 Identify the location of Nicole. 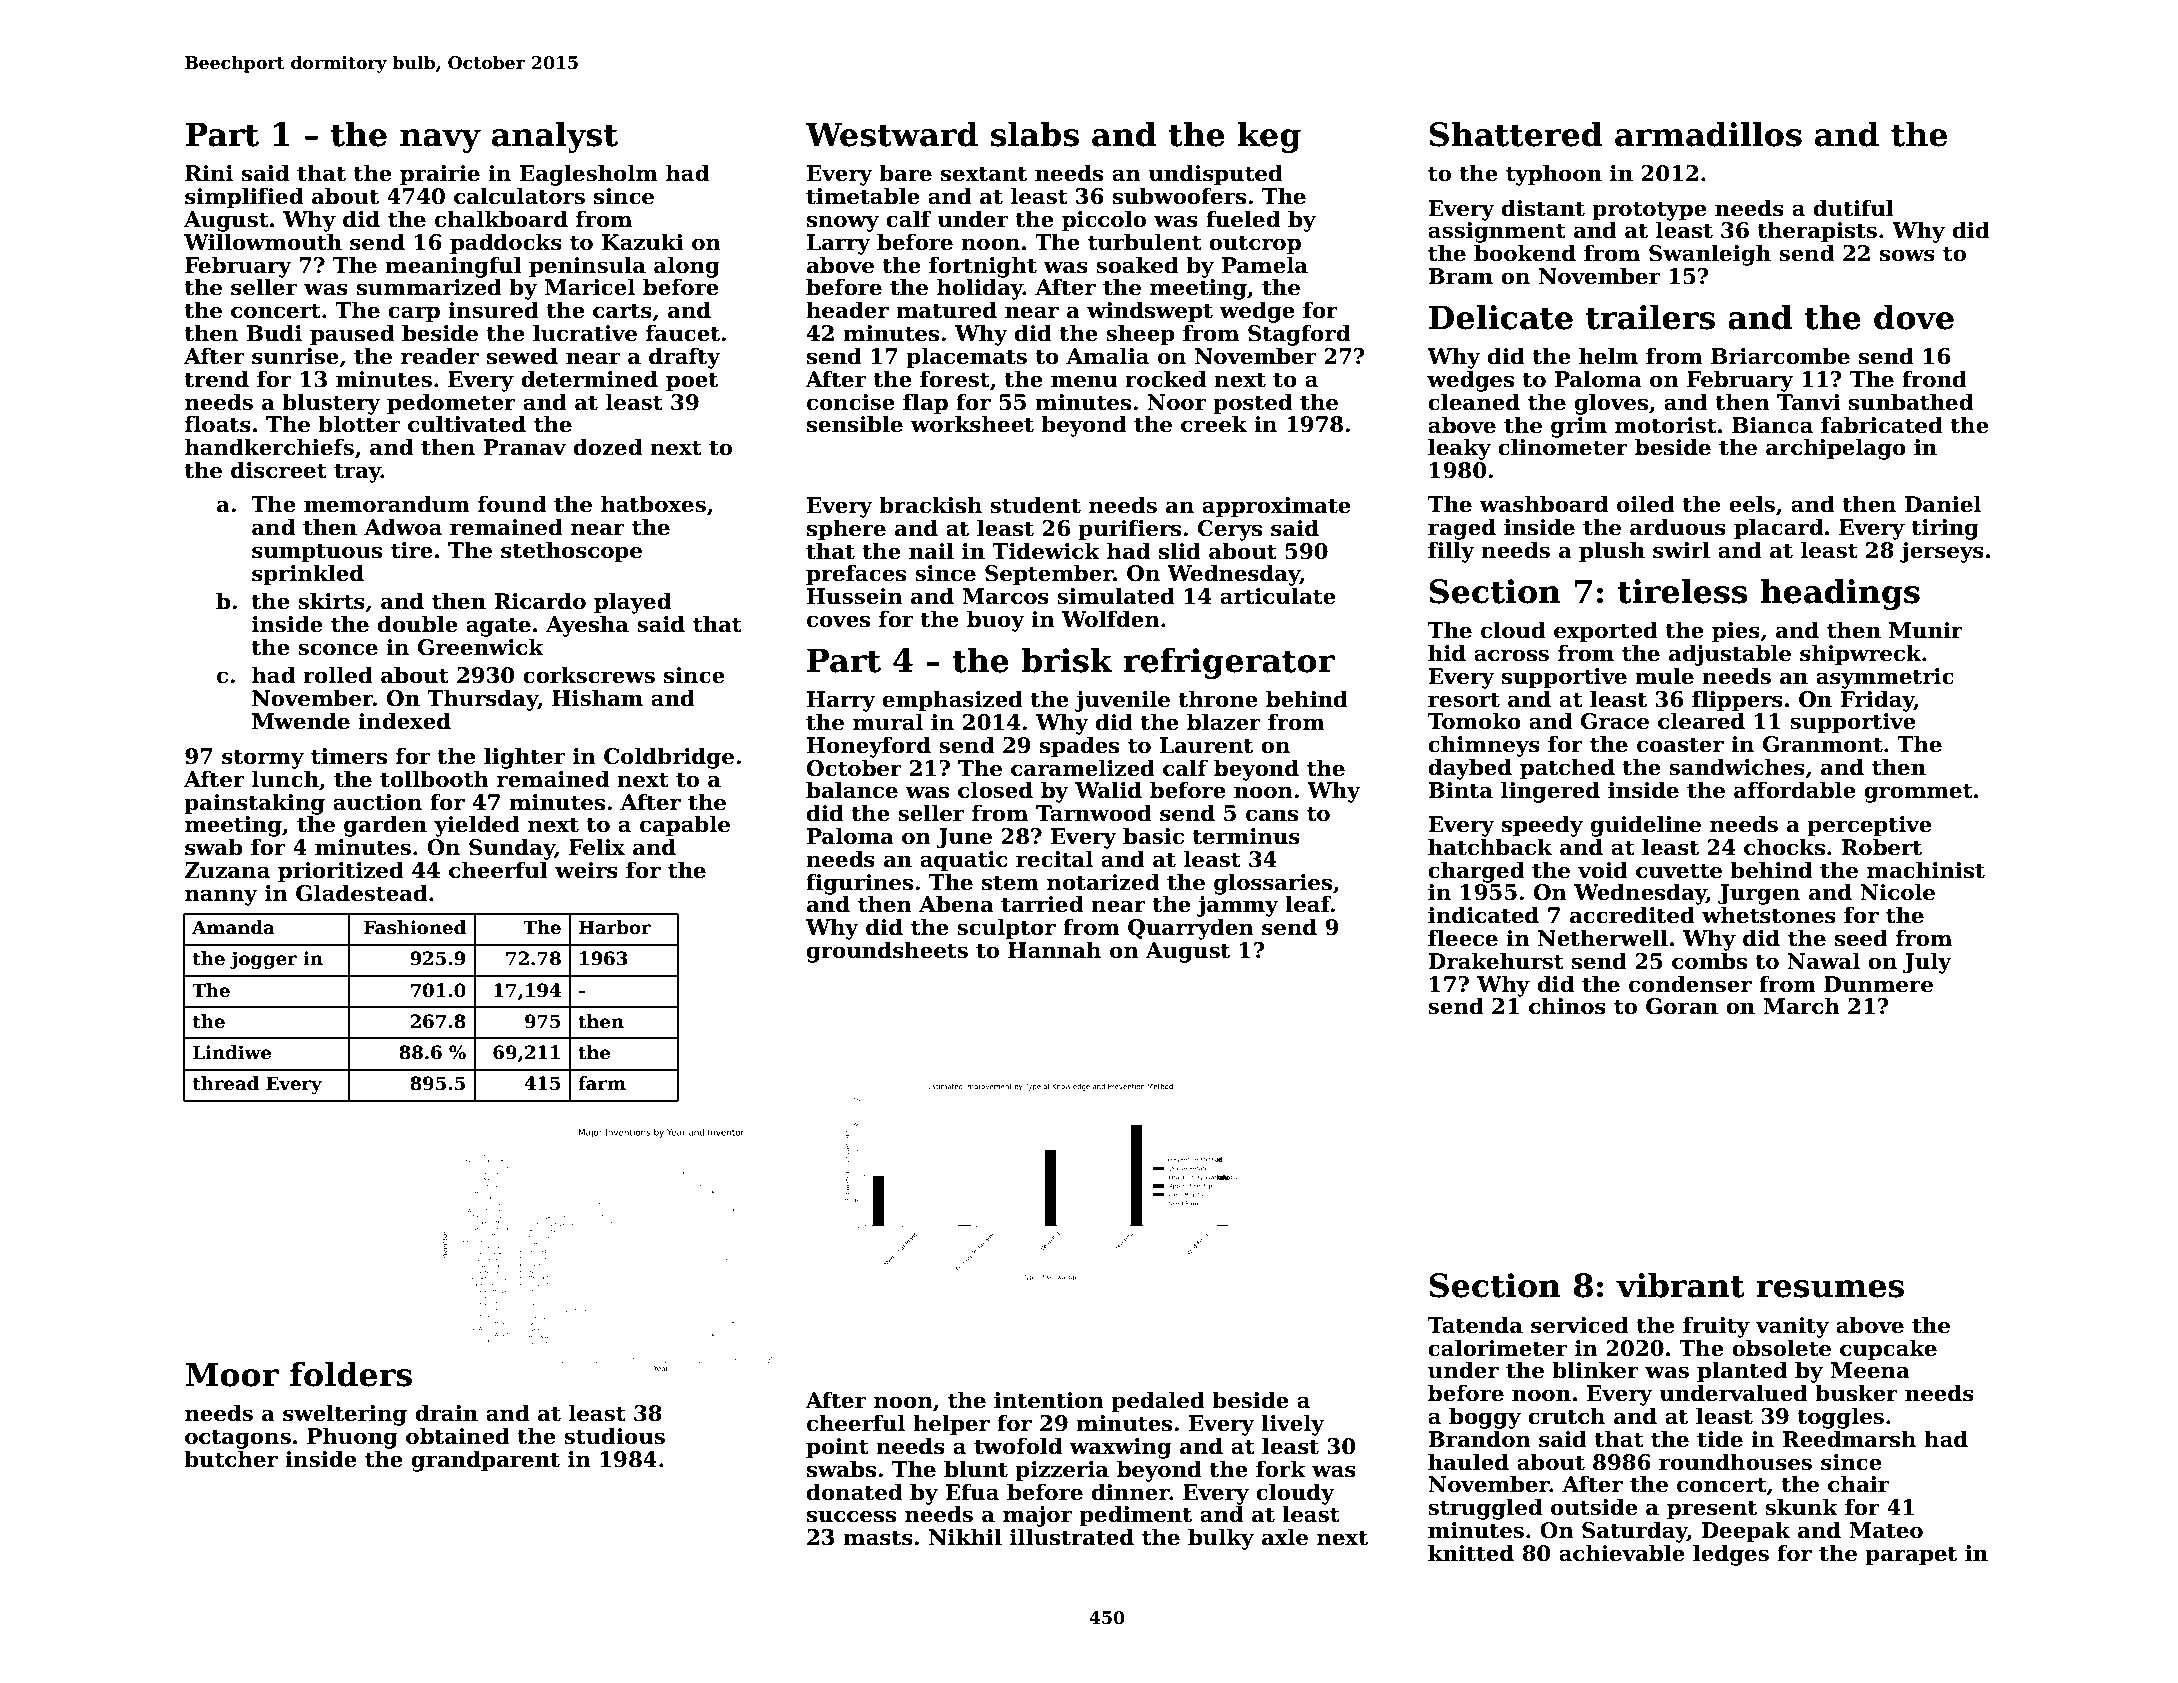
(1897, 892).
